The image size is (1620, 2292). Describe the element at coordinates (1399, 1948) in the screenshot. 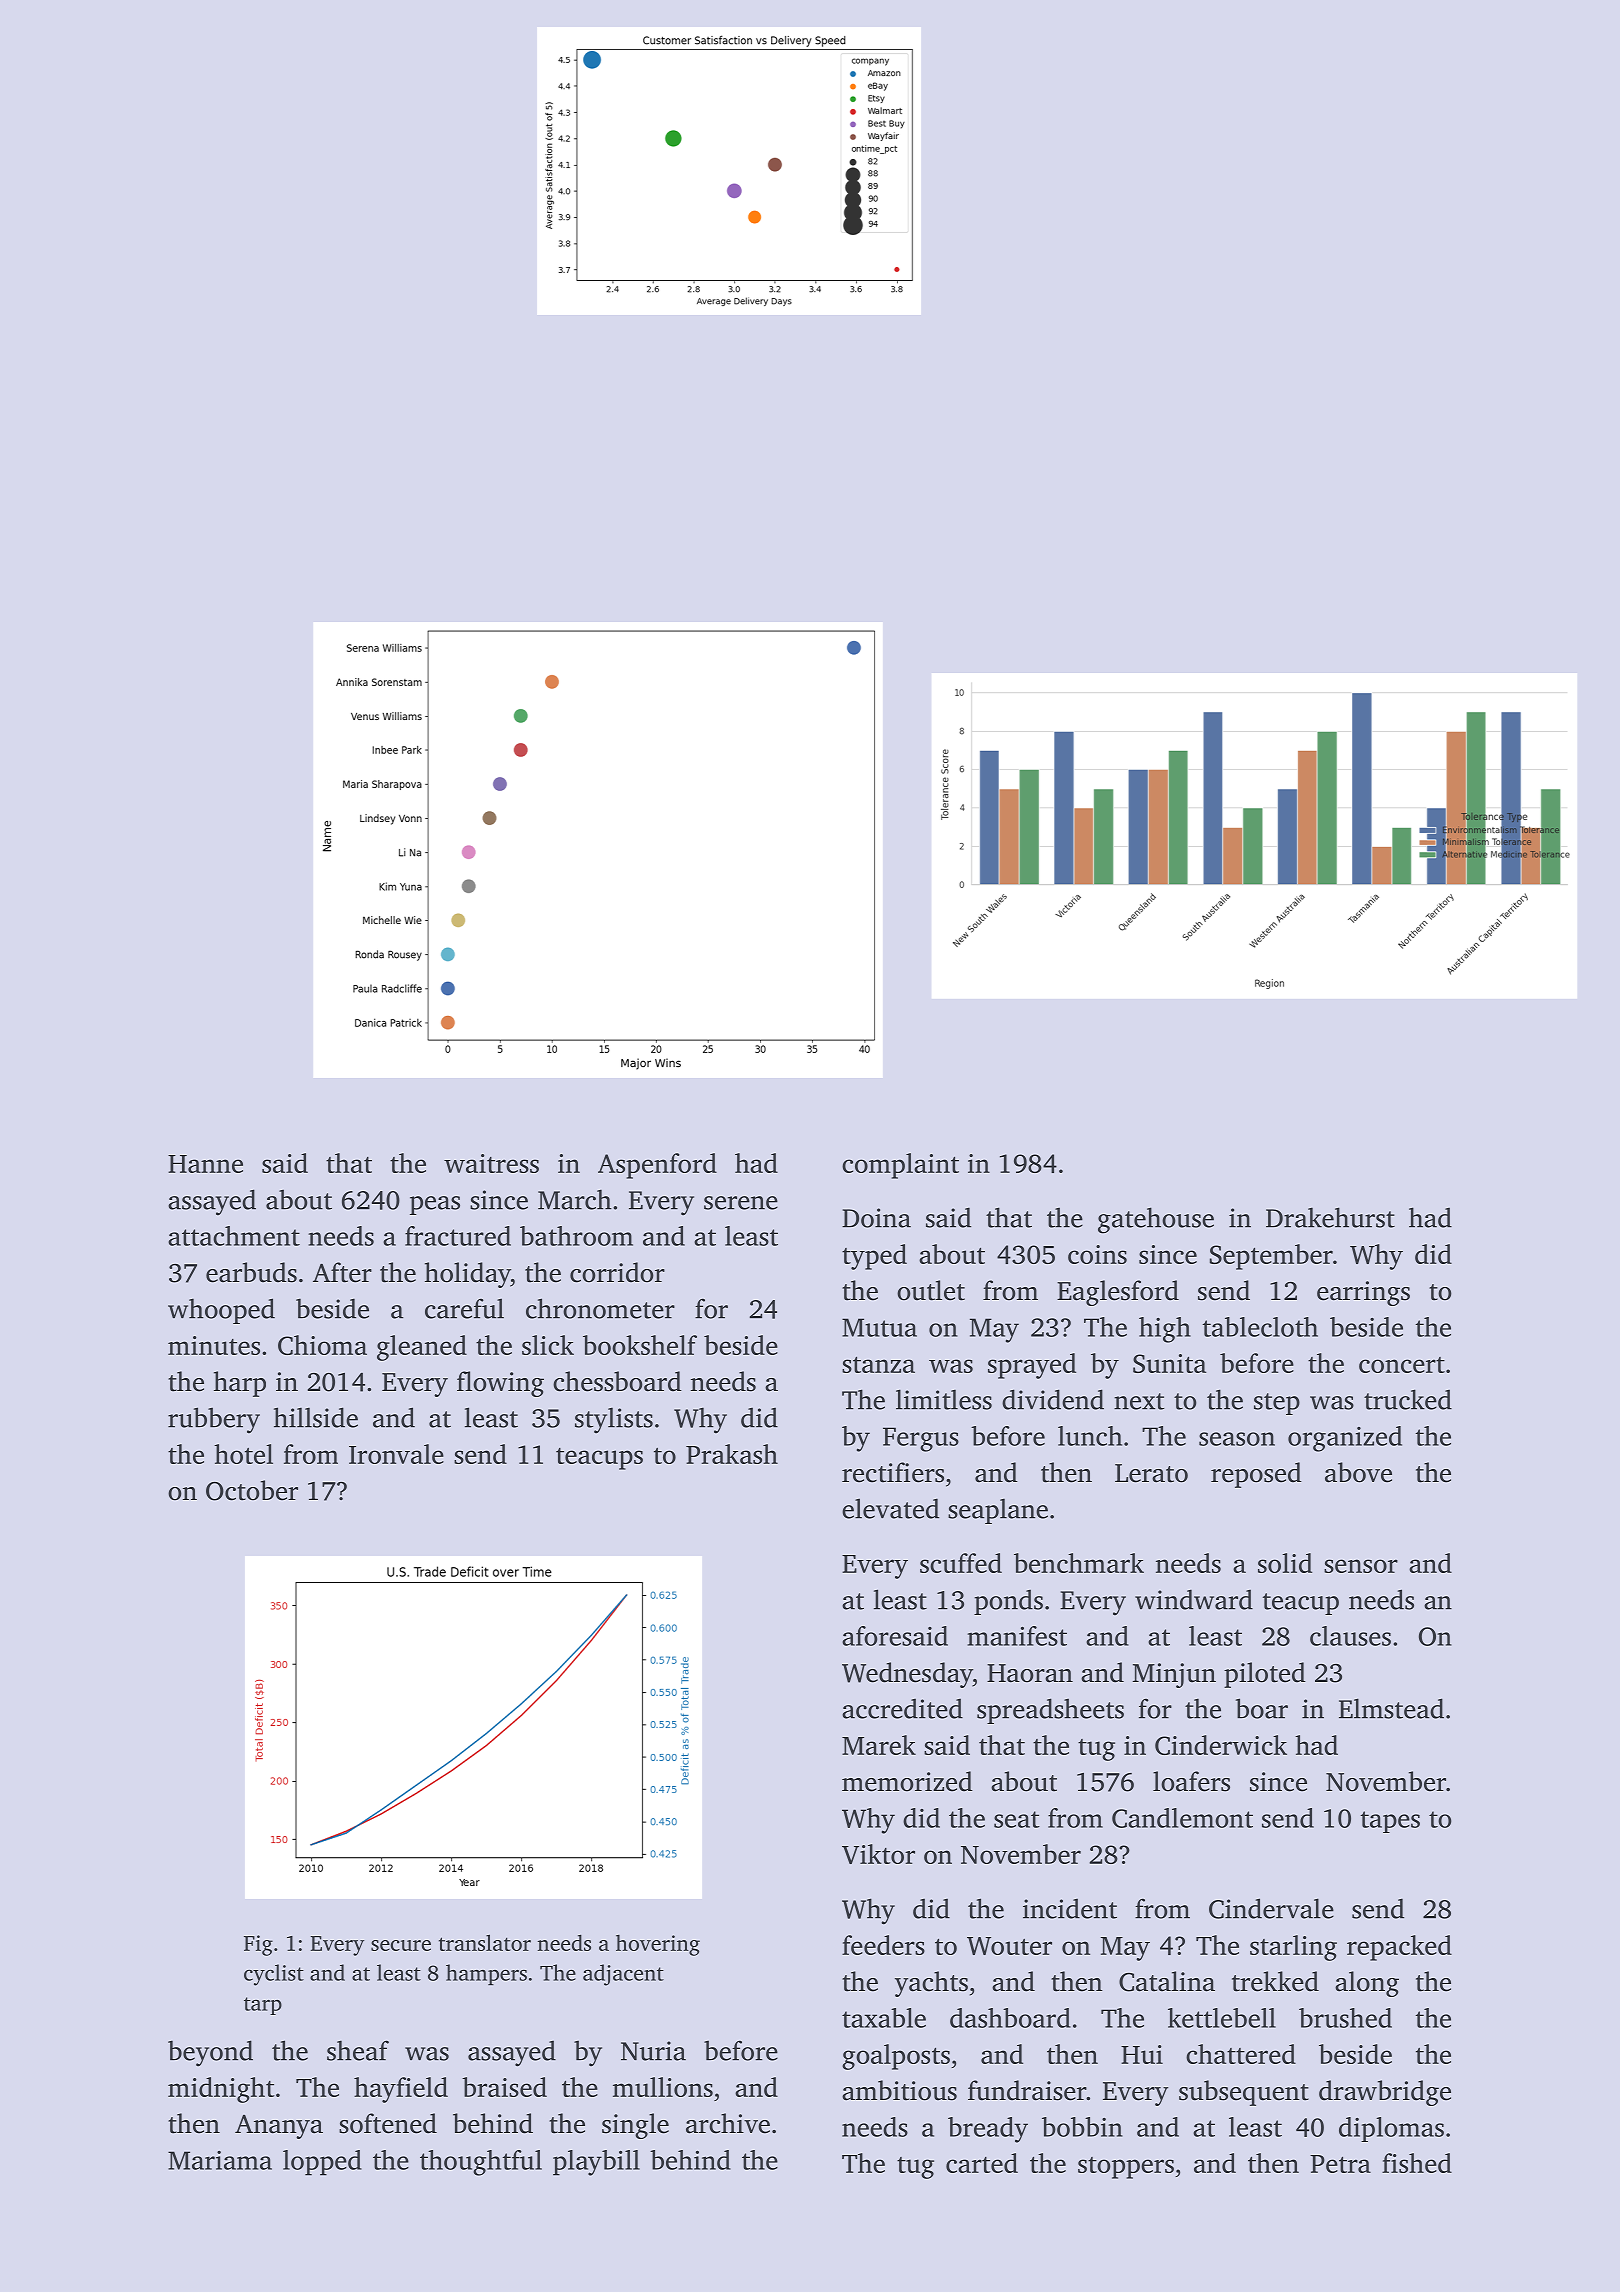

I see `repacked` at that location.
